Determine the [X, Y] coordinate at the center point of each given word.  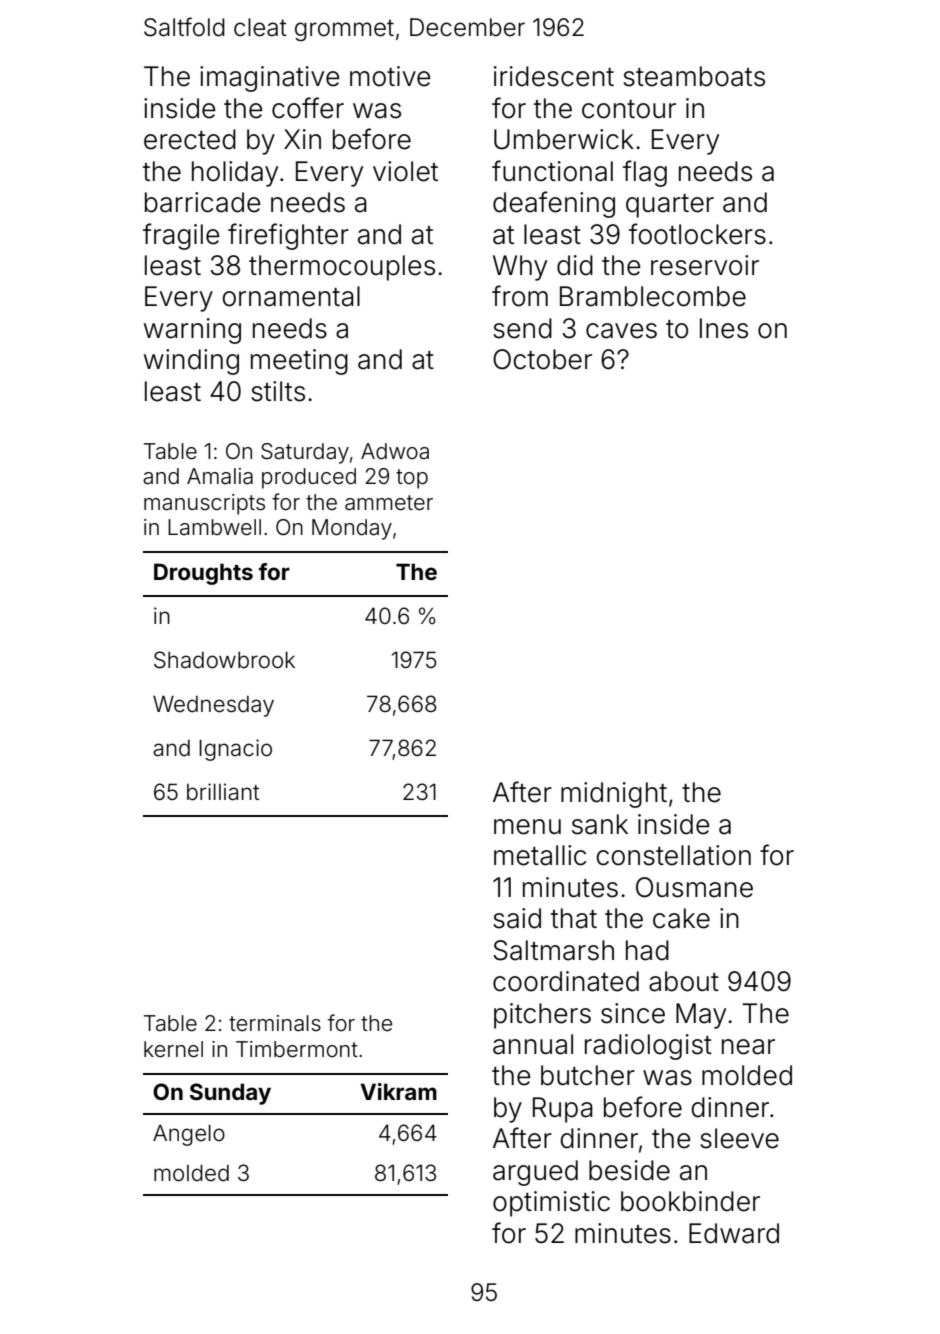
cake [681, 918]
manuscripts [204, 504]
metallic [540, 855]
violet [405, 171]
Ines [724, 328]
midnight [614, 795]
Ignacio [235, 750]
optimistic [551, 1204]
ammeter [389, 503]
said [517, 918]
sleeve [739, 1138]
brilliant [223, 792]
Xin [302, 139]
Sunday [230, 1094]
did [575, 265]
